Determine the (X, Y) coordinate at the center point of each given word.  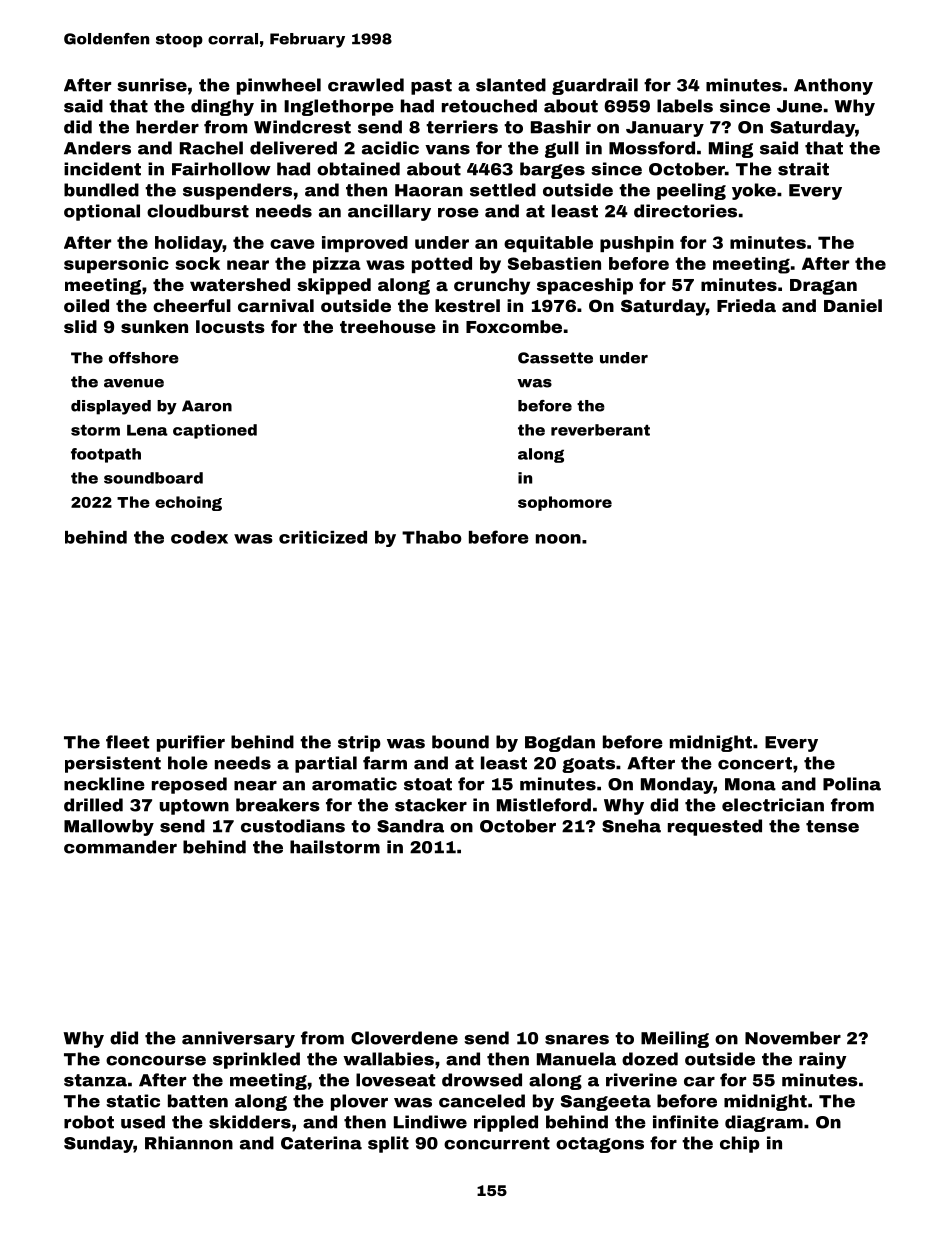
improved (365, 244)
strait (803, 169)
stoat (428, 784)
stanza (95, 1080)
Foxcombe (514, 326)
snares (577, 1040)
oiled (86, 305)
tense (832, 826)
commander (120, 847)
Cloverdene (404, 1038)
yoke (754, 191)
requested (715, 827)
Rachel (211, 148)
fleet (127, 742)
